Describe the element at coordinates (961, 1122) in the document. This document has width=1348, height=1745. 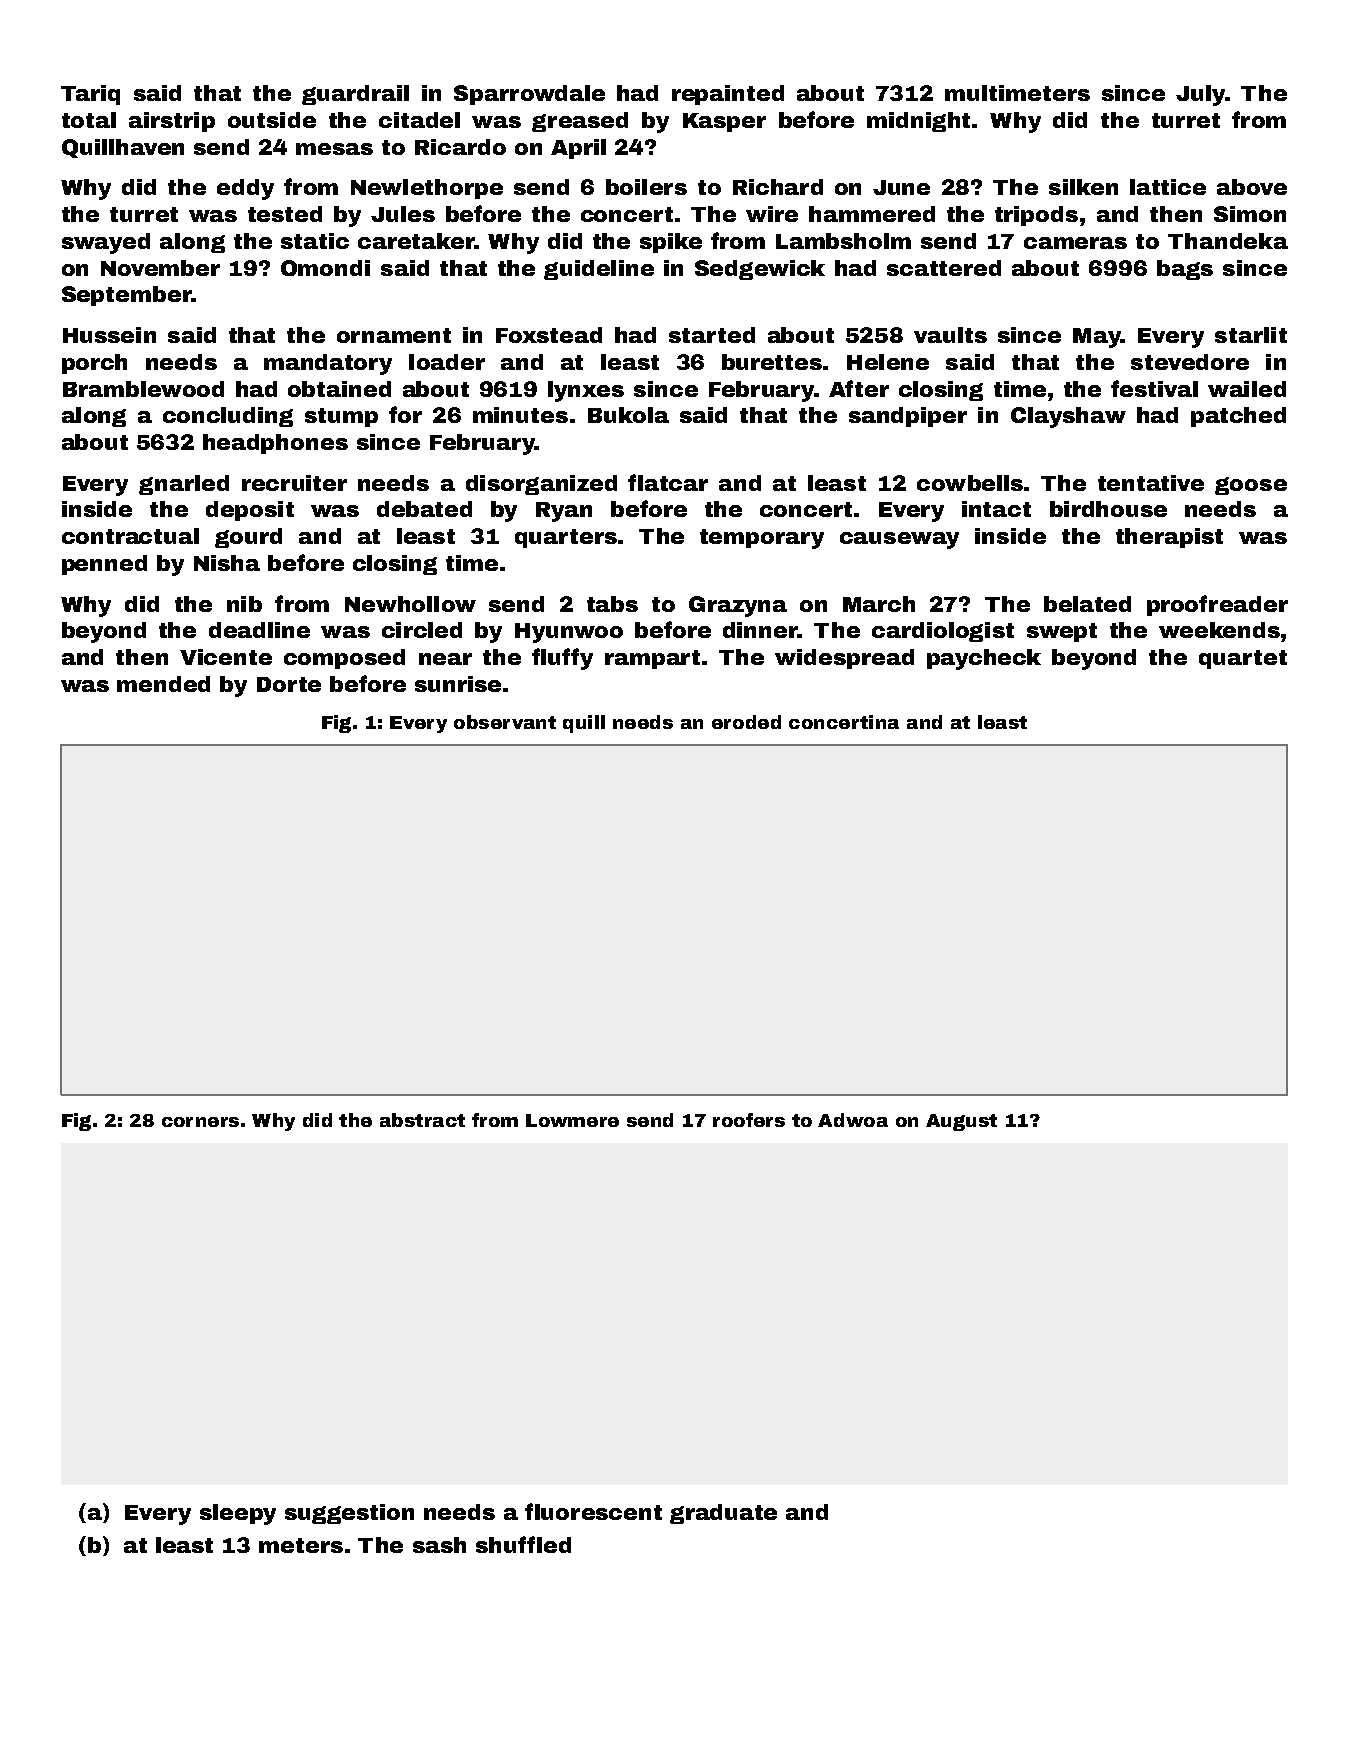
I see `August` at that location.
